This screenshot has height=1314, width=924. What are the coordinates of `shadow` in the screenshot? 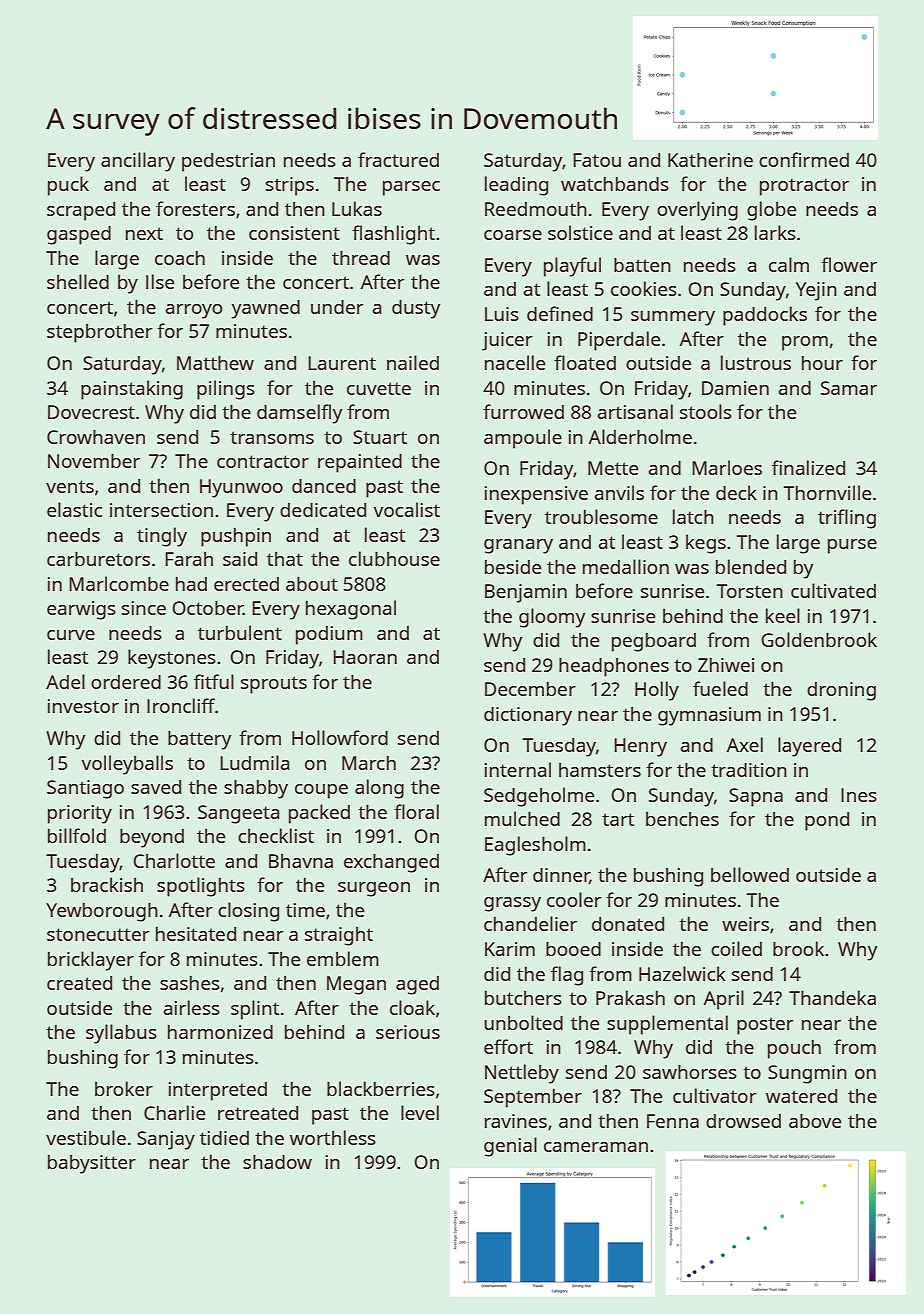 It's located at (277, 1162).
